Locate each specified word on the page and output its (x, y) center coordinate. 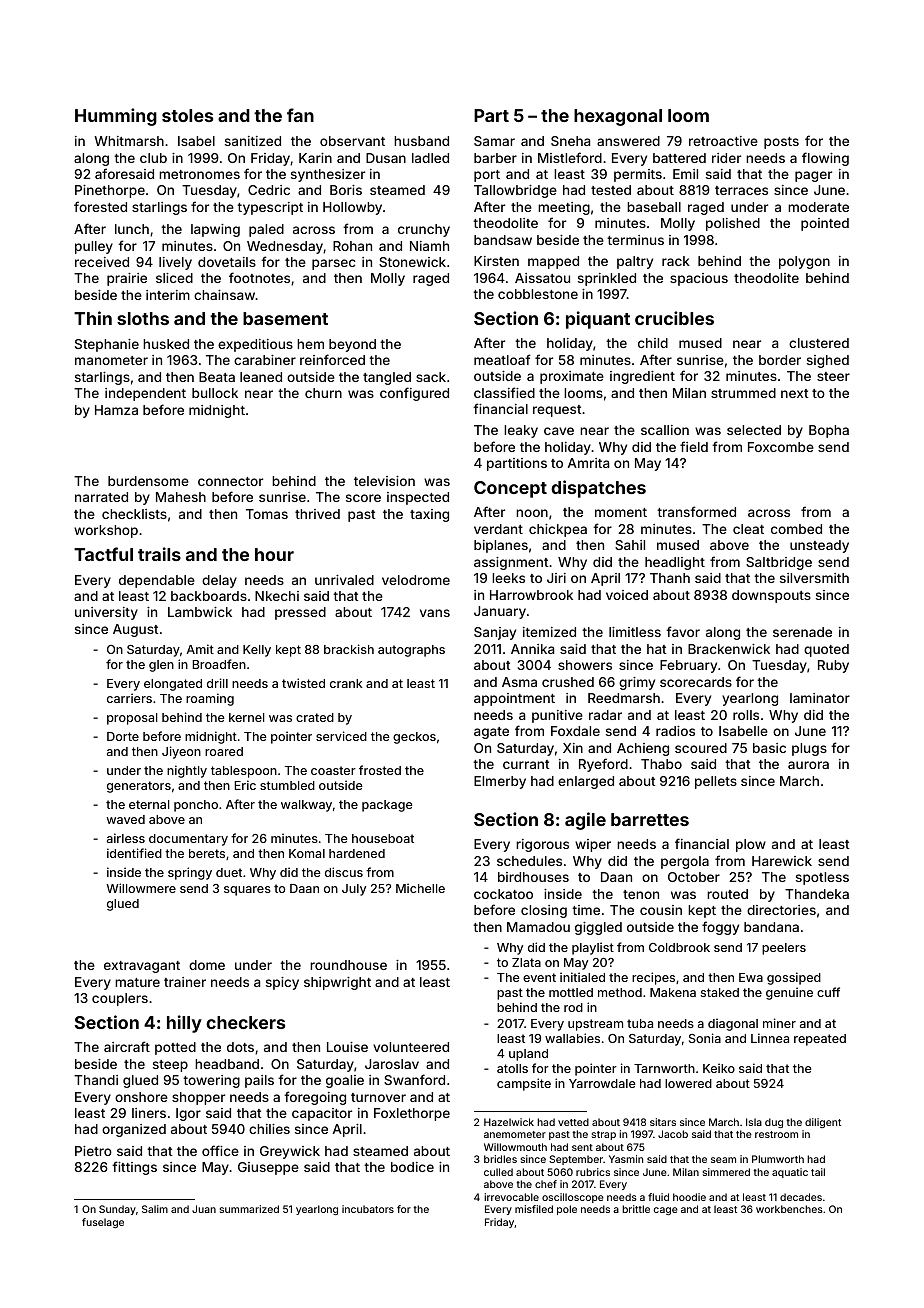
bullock (215, 393)
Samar (494, 141)
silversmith (814, 578)
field (694, 446)
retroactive (723, 141)
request (557, 411)
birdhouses (533, 877)
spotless (822, 878)
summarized (249, 1209)
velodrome (416, 580)
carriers (129, 698)
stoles (187, 115)
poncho (196, 806)
